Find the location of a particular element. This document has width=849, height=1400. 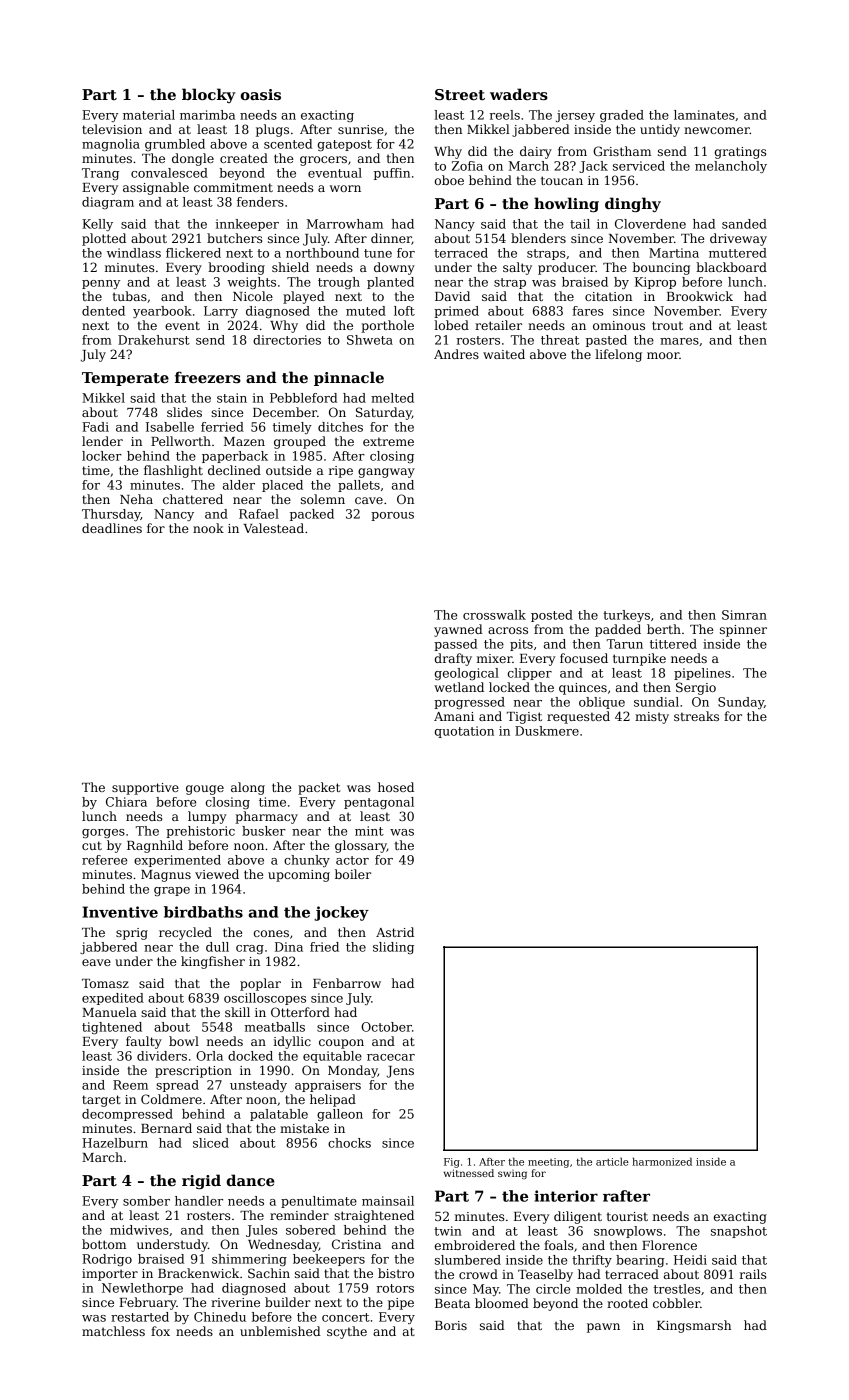

Tomasz is located at coordinates (105, 983).
